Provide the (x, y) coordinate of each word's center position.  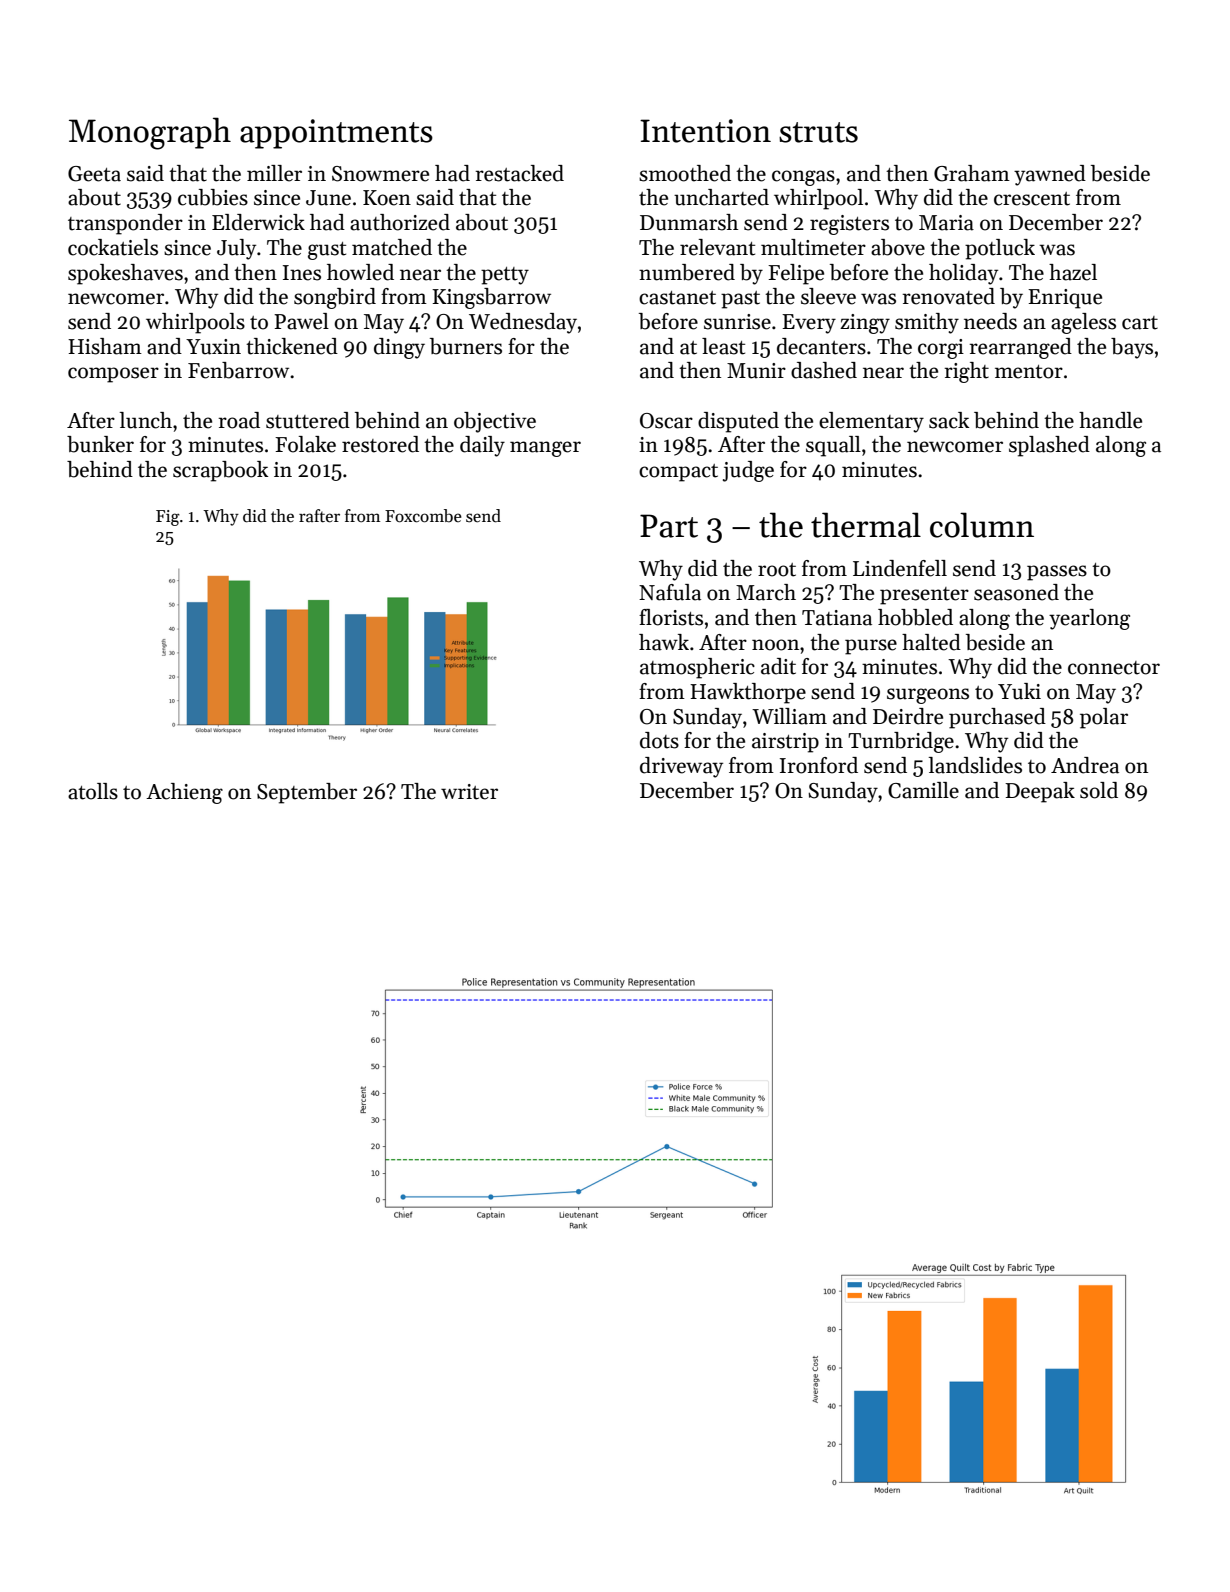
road (239, 420)
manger (545, 449)
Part (669, 526)
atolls (93, 791)
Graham (972, 173)
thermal (866, 525)
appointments (336, 134)
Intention (705, 131)
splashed (1049, 446)
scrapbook (220, 471)
